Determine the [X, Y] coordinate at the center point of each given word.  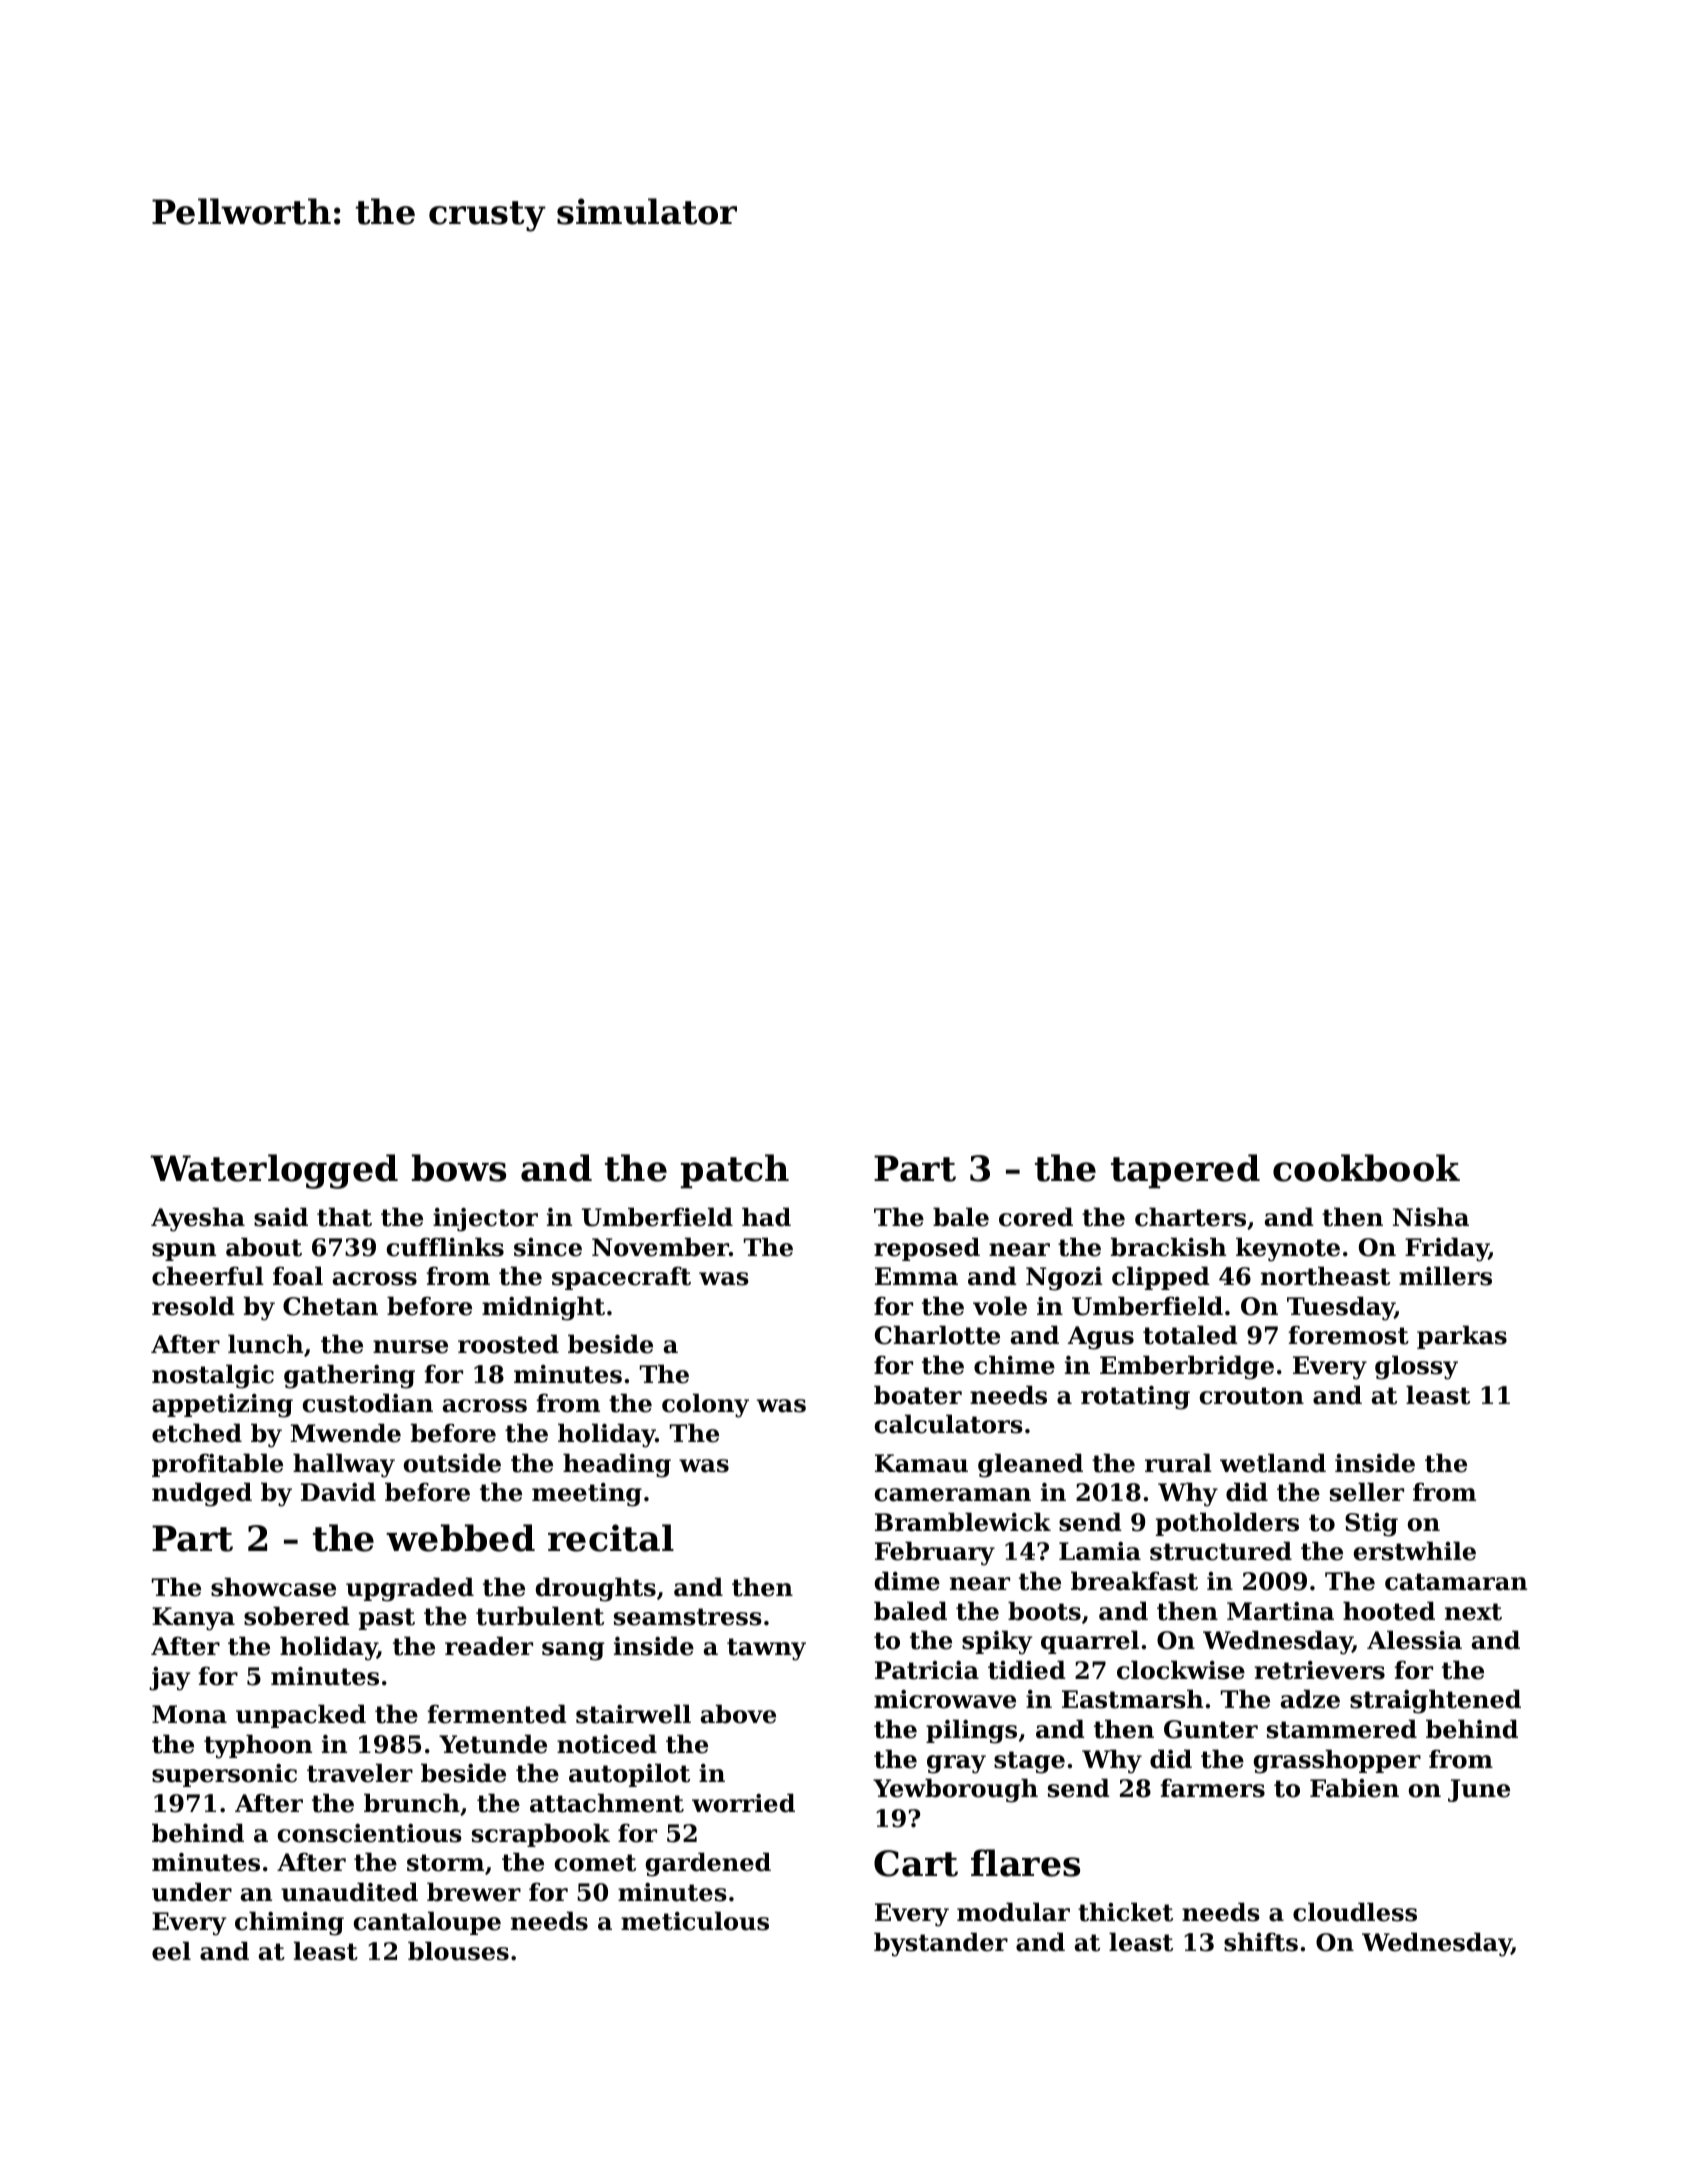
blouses [458, 1951]
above [738, 1714]
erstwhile [1415, 1551]
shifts [1261, 1942]
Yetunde [493, 1744]
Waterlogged [274, 1171]
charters [1190, 1217]
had [766, 1217]
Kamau [921, 1463]
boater [918, 1395]
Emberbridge [1187, 1367]
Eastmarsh [1132, 1699]
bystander [941, 1944]
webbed [460, 1538]
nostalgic [213, 1376]
